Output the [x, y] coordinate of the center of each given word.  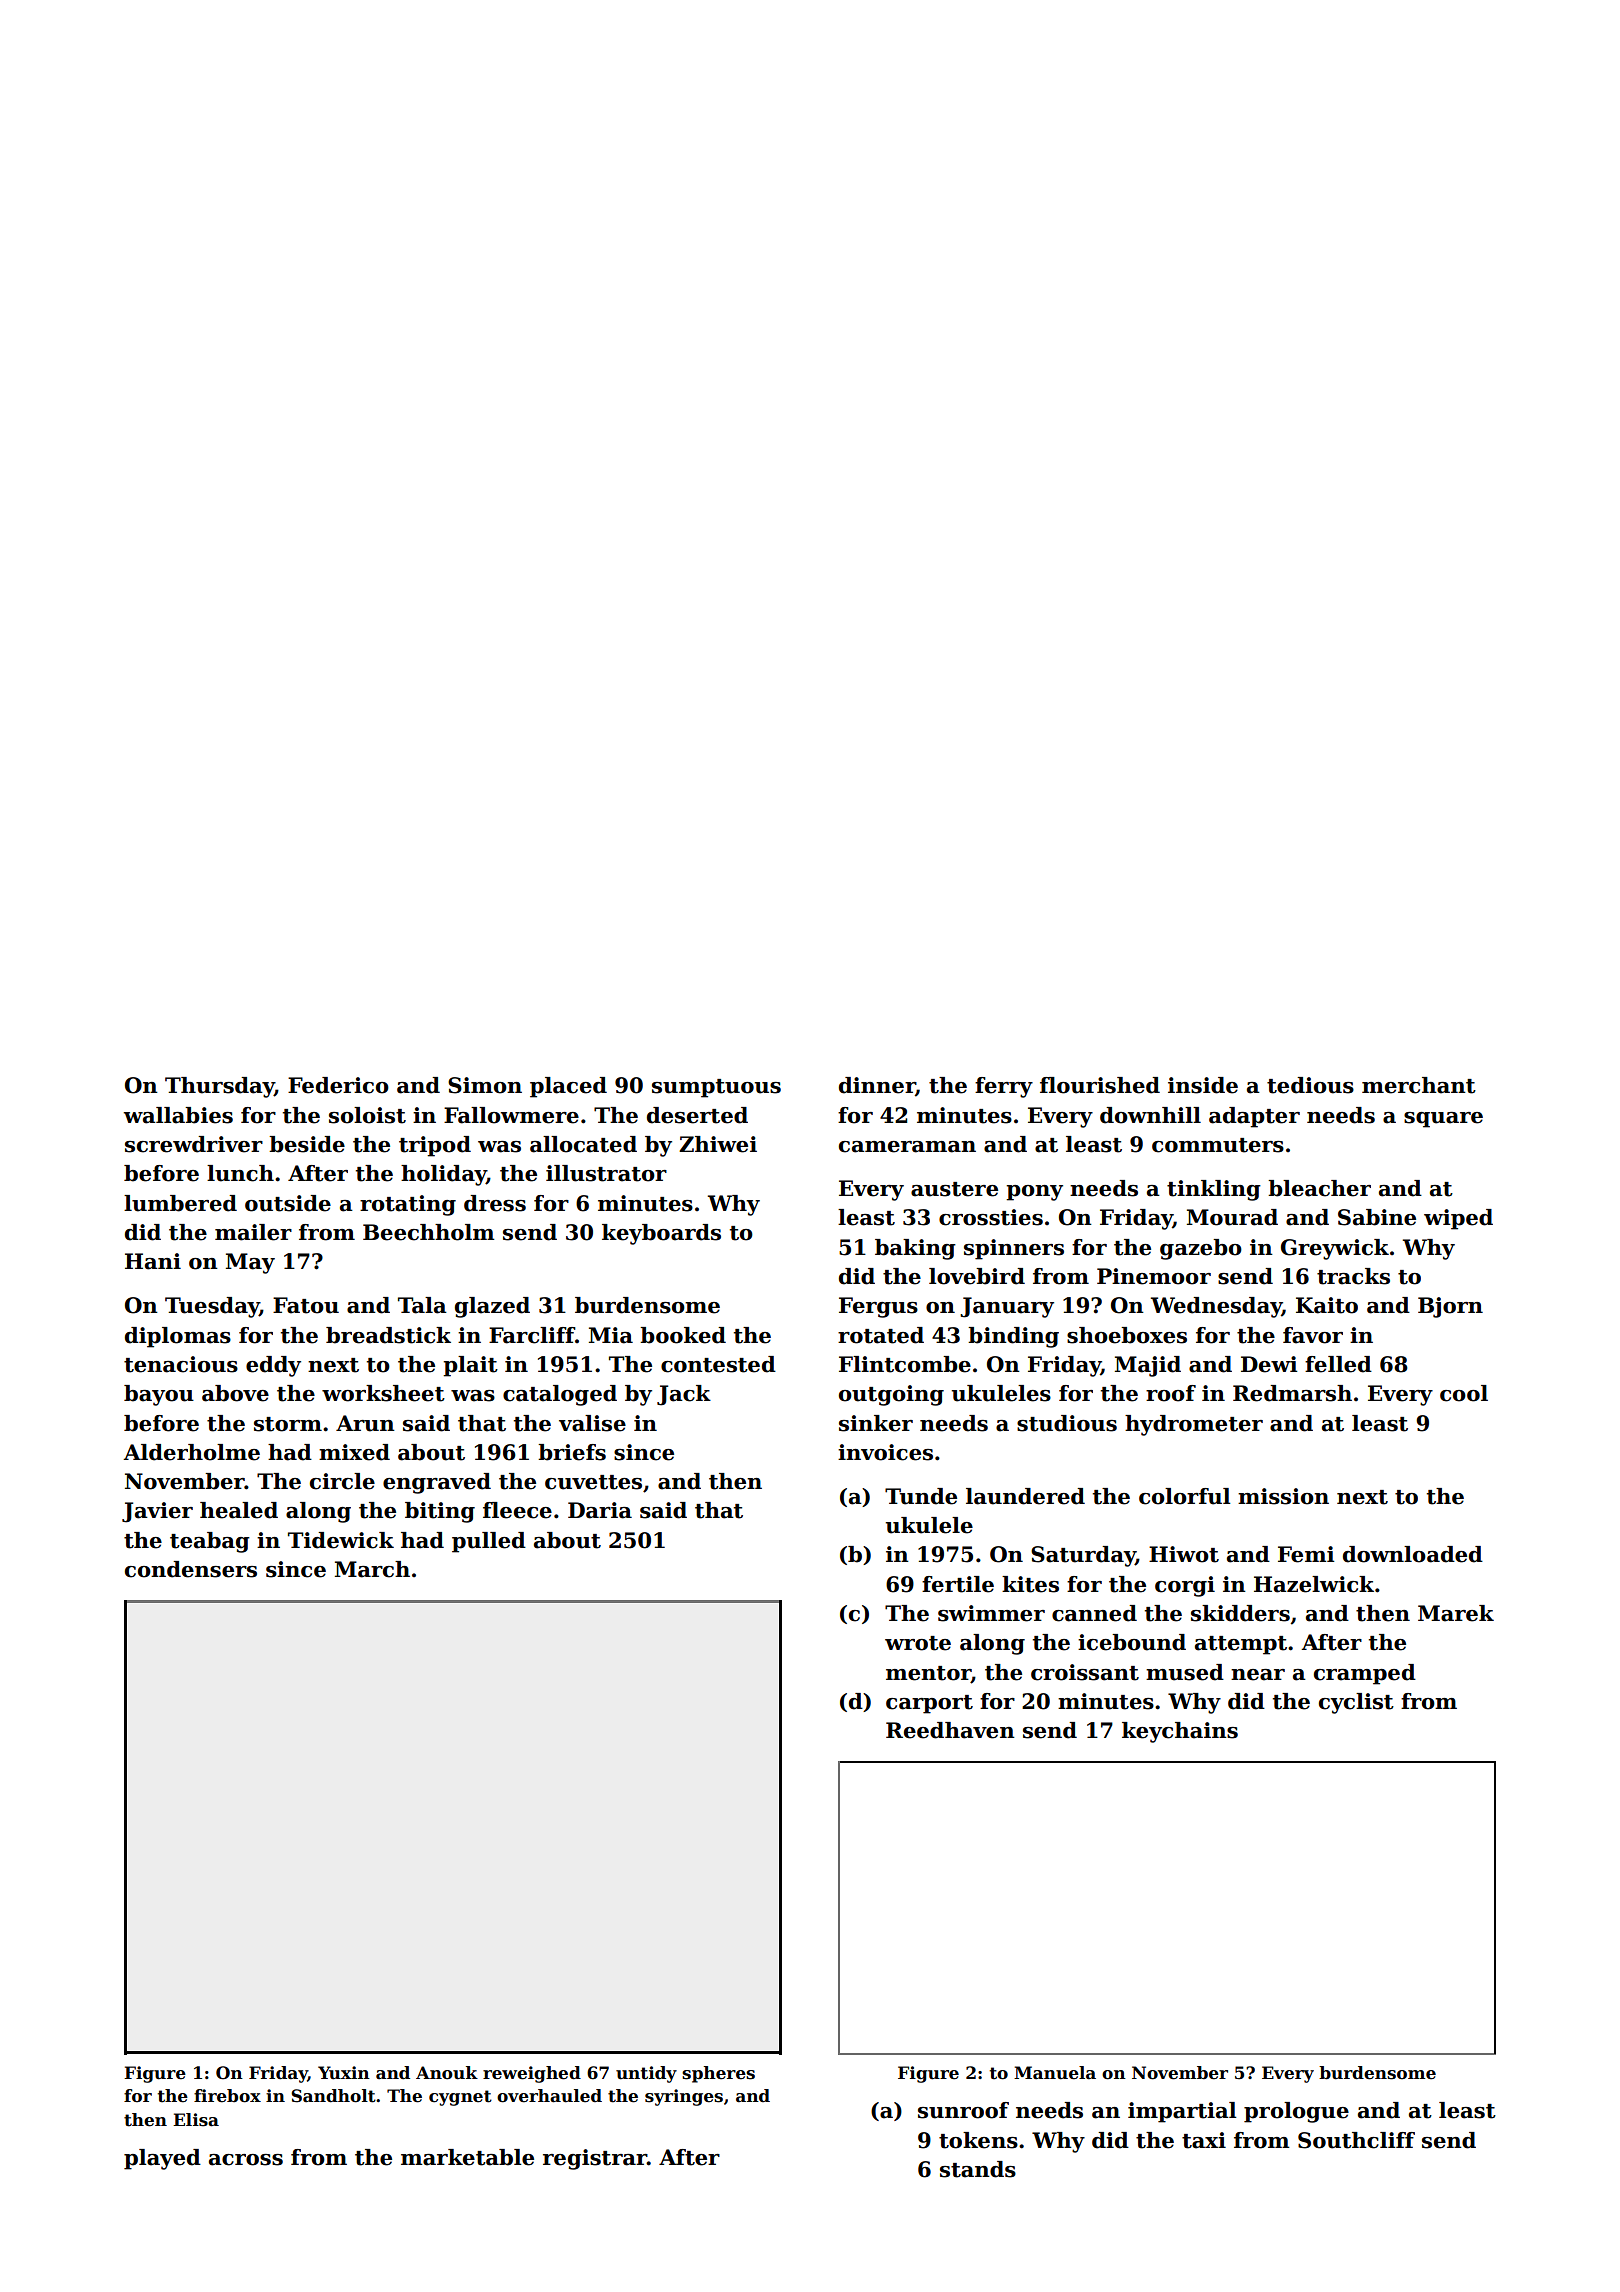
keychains [1180, 1732]
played [162, 2159]
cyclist [1356, 1703]
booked [683, 1335]
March [372, 1569]
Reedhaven [950, 1730]
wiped [1458, 1219]
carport [929, 1704]
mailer [253, 1232]
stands [978, 2169]
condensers [191, 1569]
